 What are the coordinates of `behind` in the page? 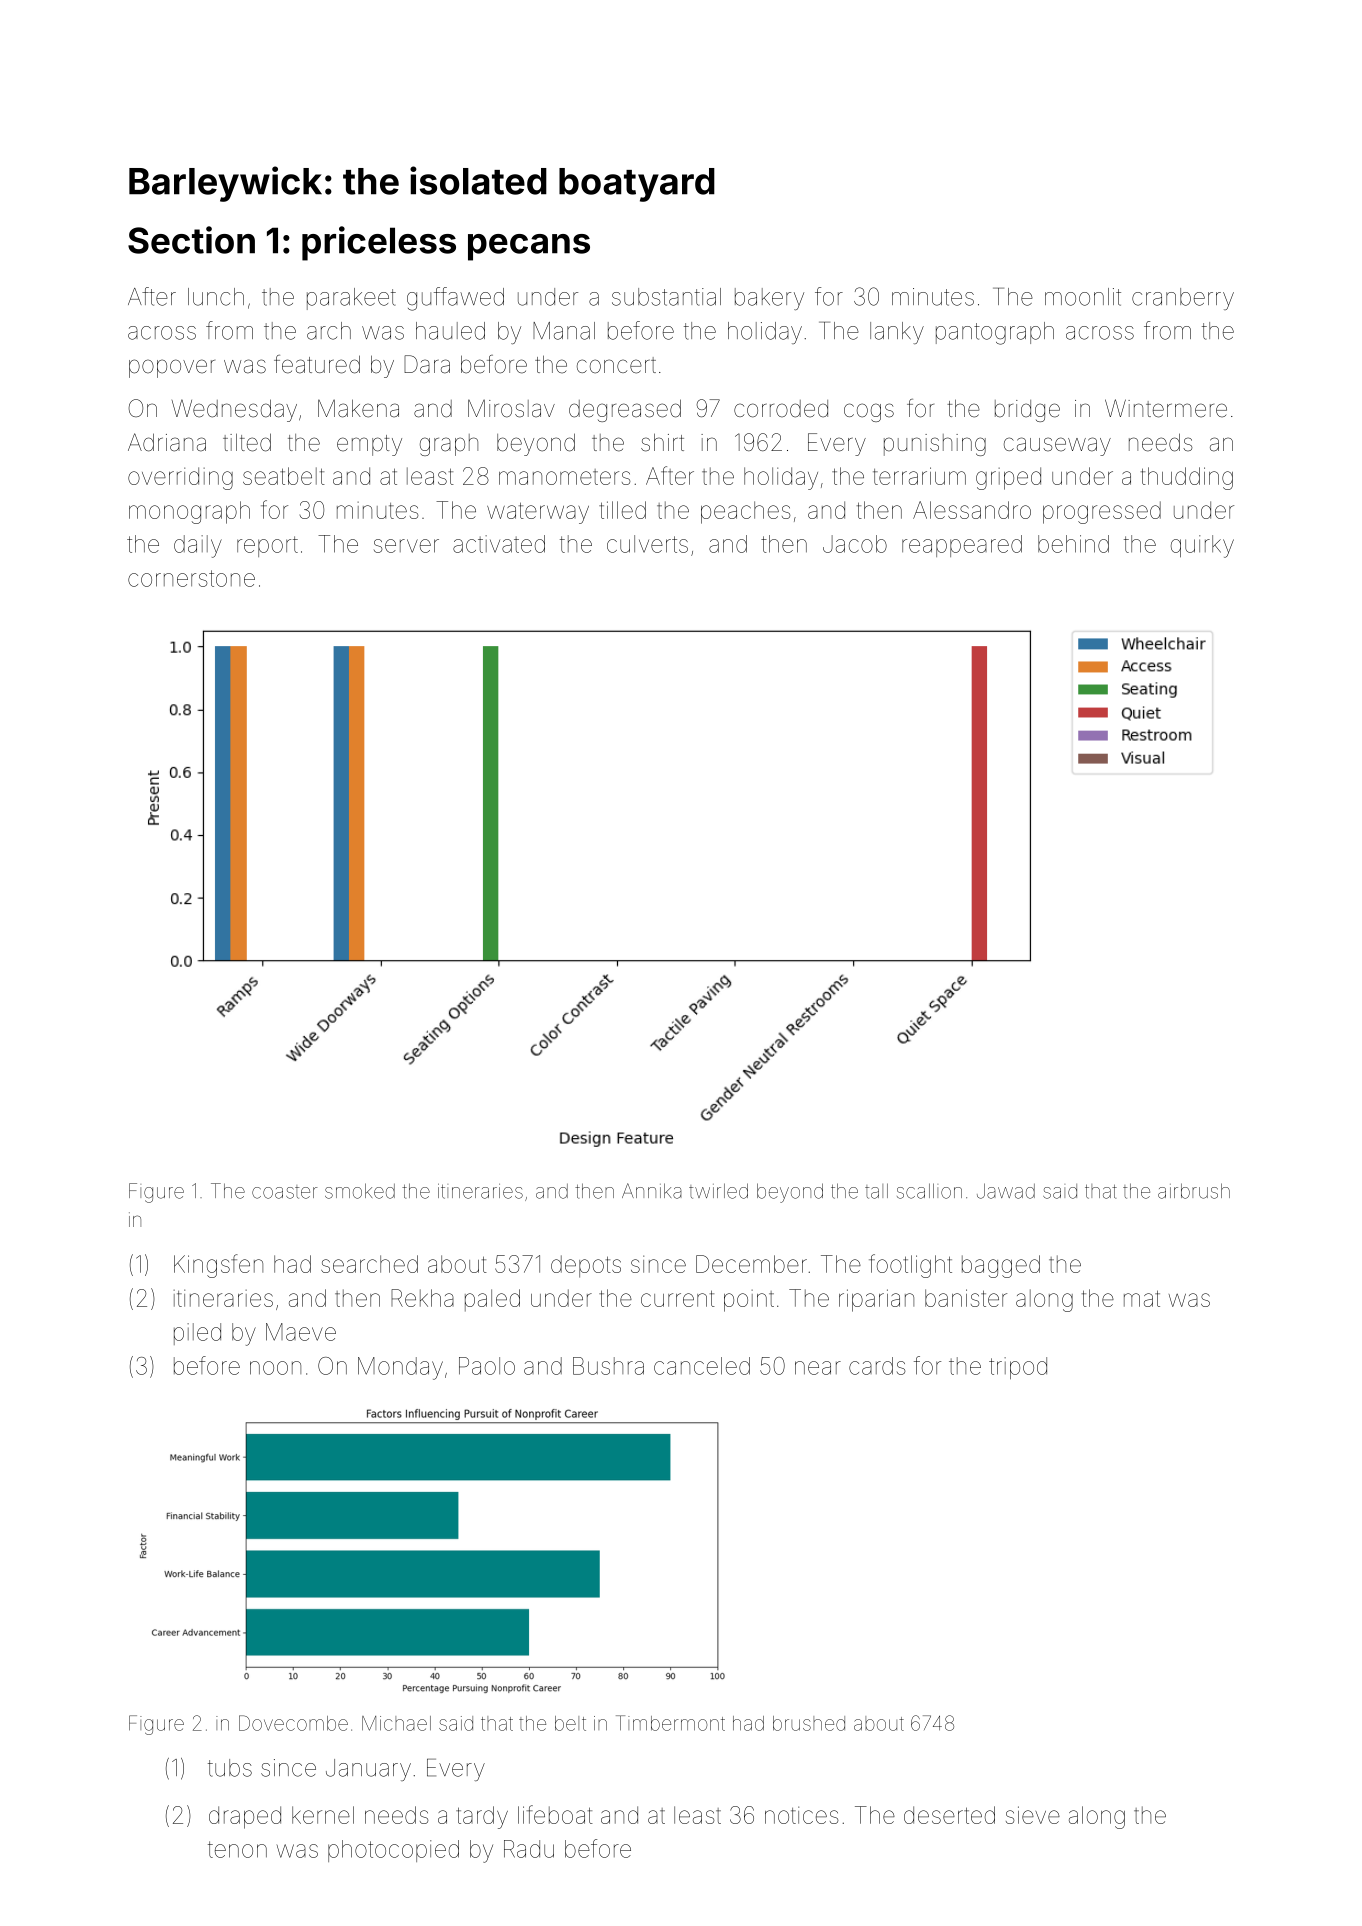 It's located at (1073, 544).
